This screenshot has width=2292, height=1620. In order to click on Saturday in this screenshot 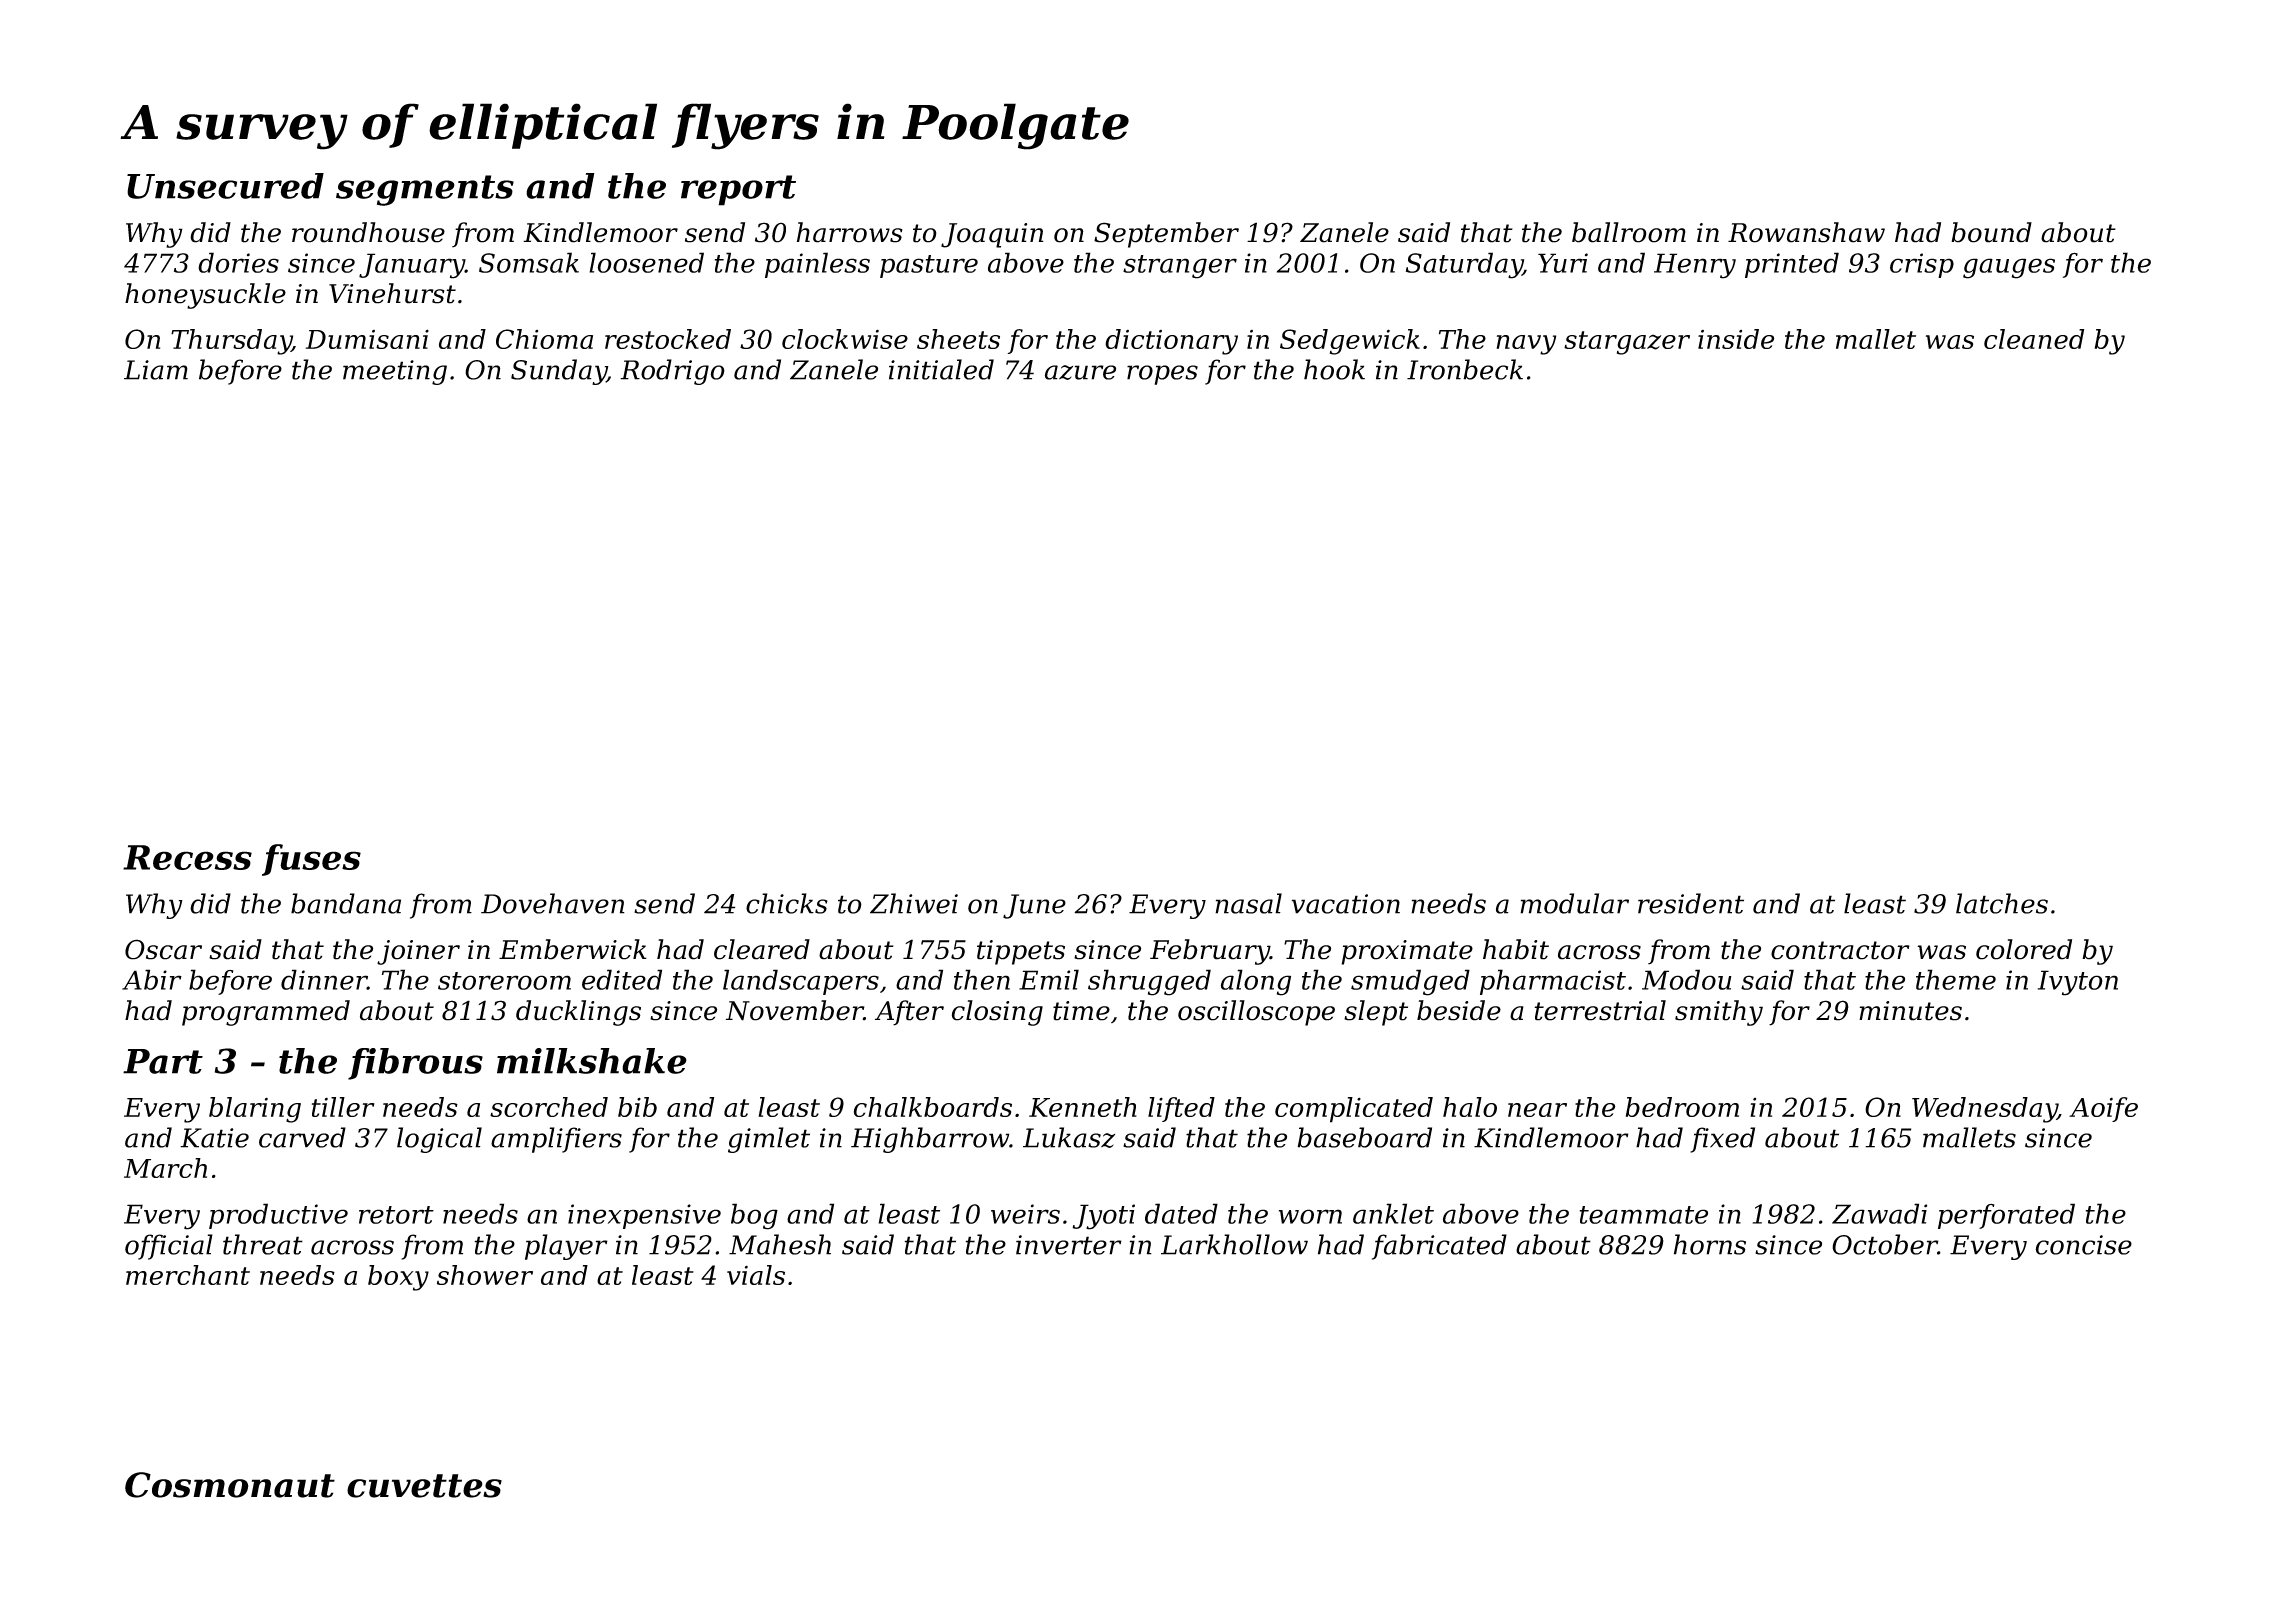, I will do `click(1464, 265)`.
